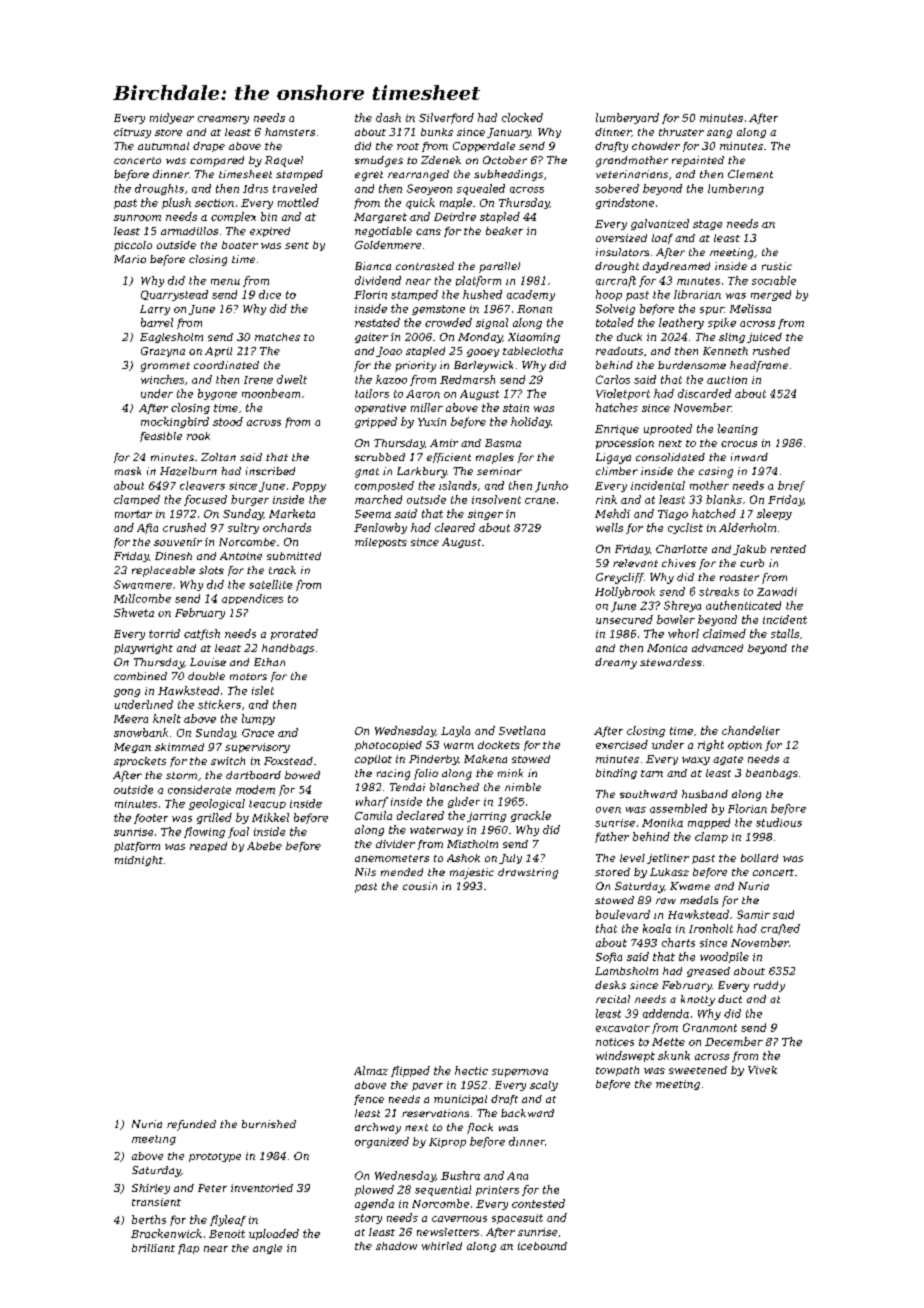 The width and height of the image is (924, 1308). What do you see at coordinates (370, 294) in the image?
I see `Florin` at bounding box center [370, 294].
